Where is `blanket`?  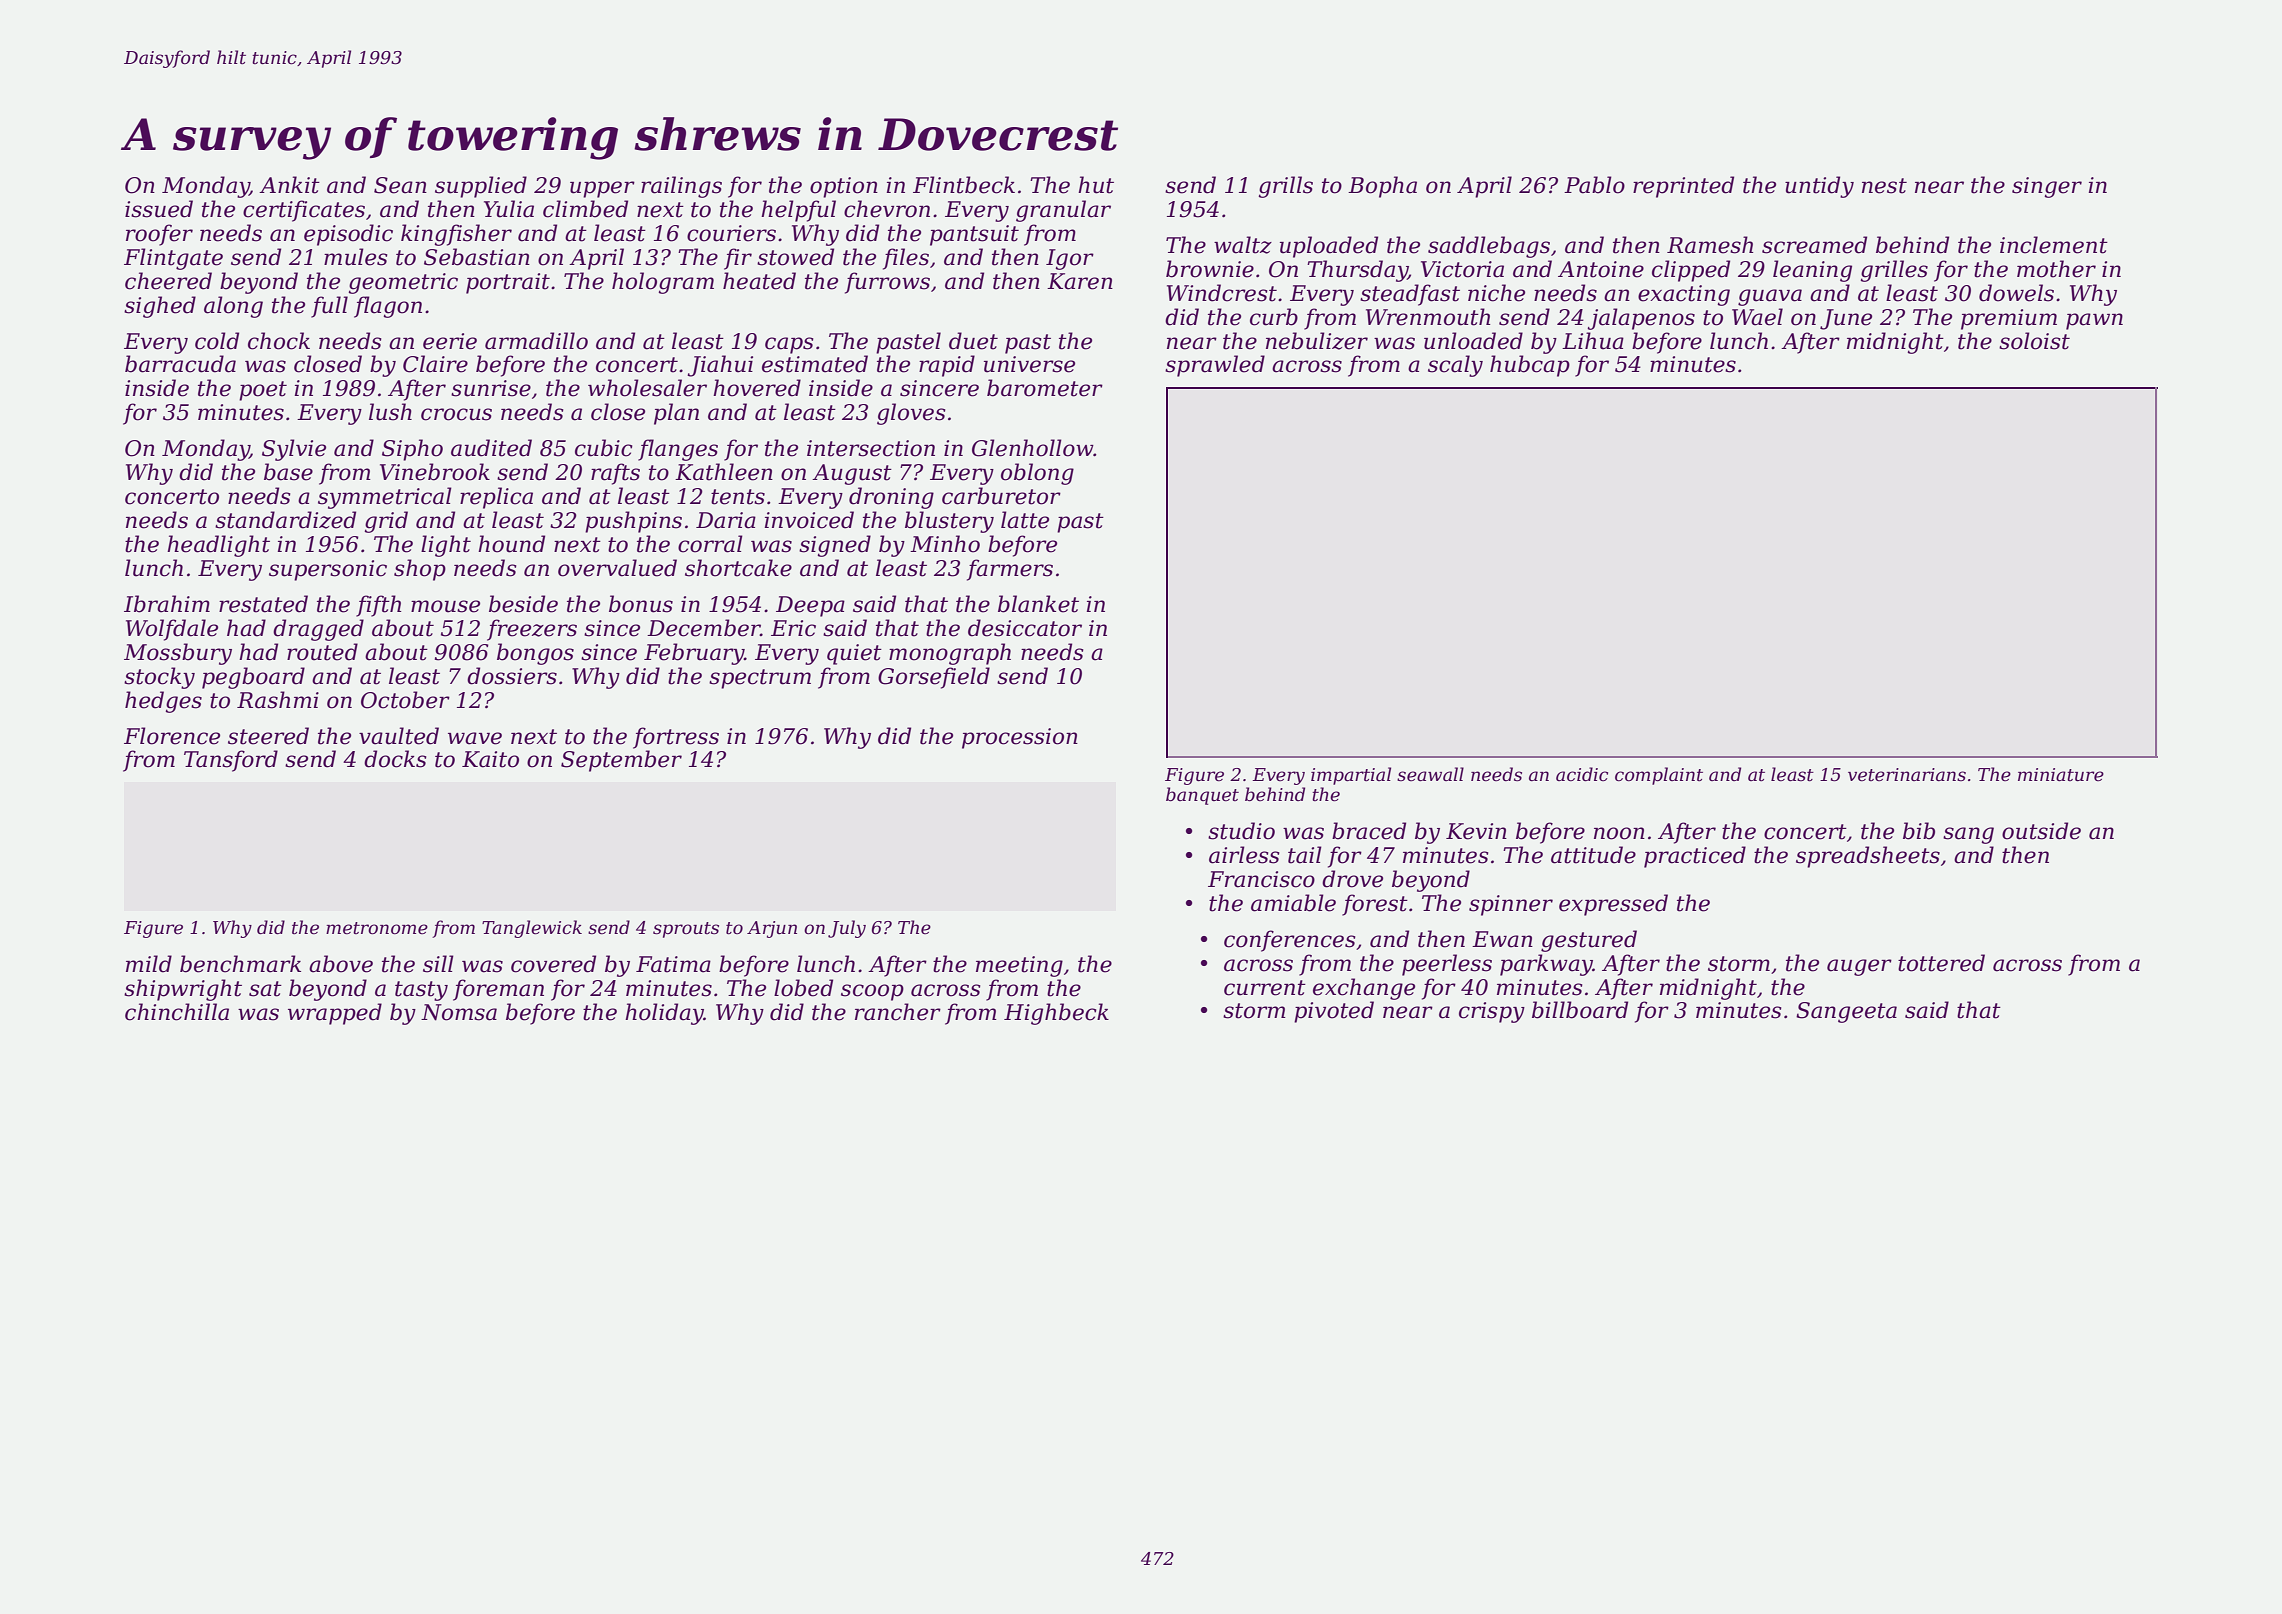 blanket is located at coordinates (1038, 604).
